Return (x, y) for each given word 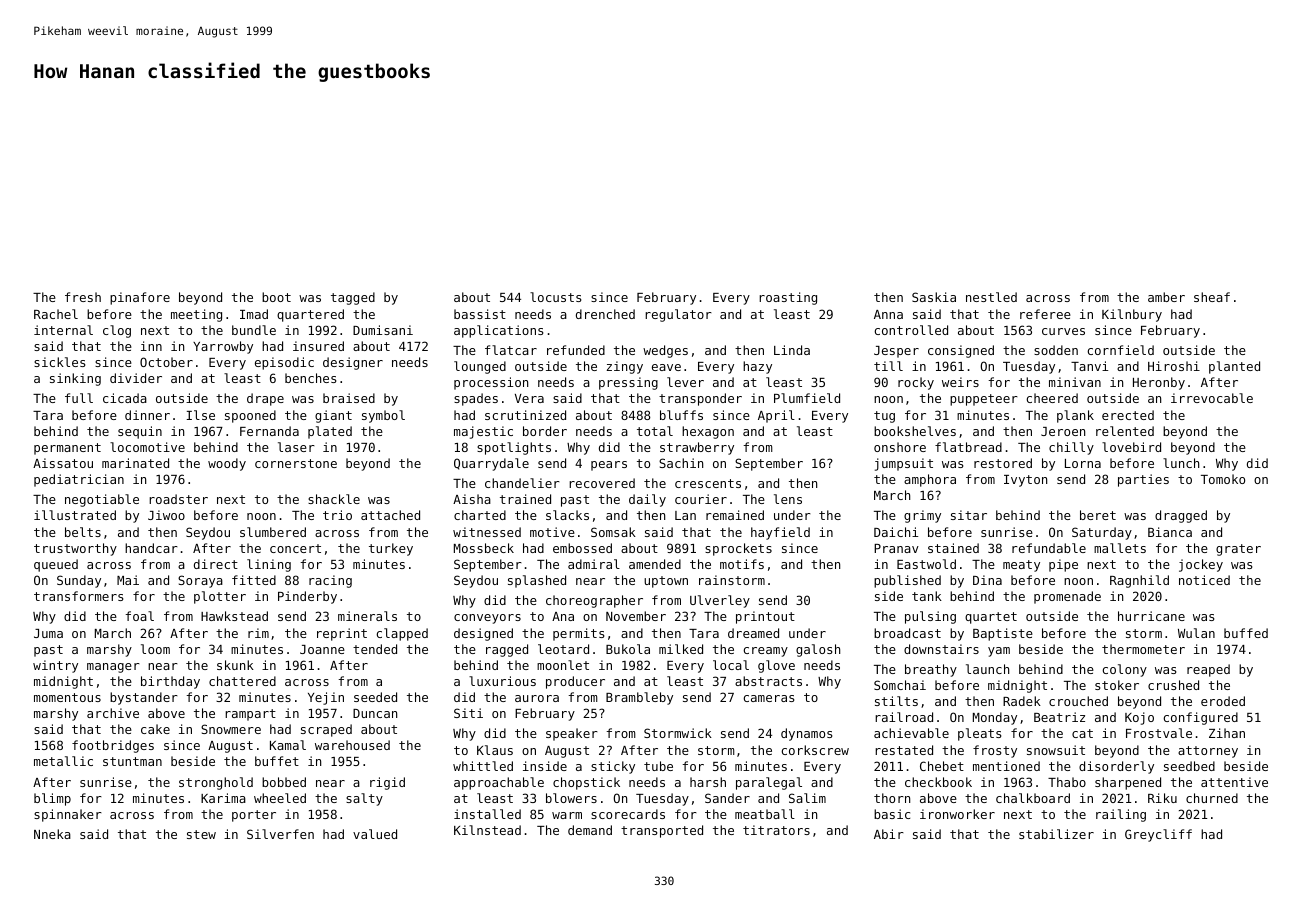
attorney (1208, 752)
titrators (776, 830)
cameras (768, 698)
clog (117, 331)
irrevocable (1212, 398)
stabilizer (1056, 834)
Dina (987, 580)
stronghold (216, 783)
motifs (742, 564)
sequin (140, 432)
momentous (67, 697)
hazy (757, 367)
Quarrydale (491, 464)
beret (1098, 515)
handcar (151, 548)
